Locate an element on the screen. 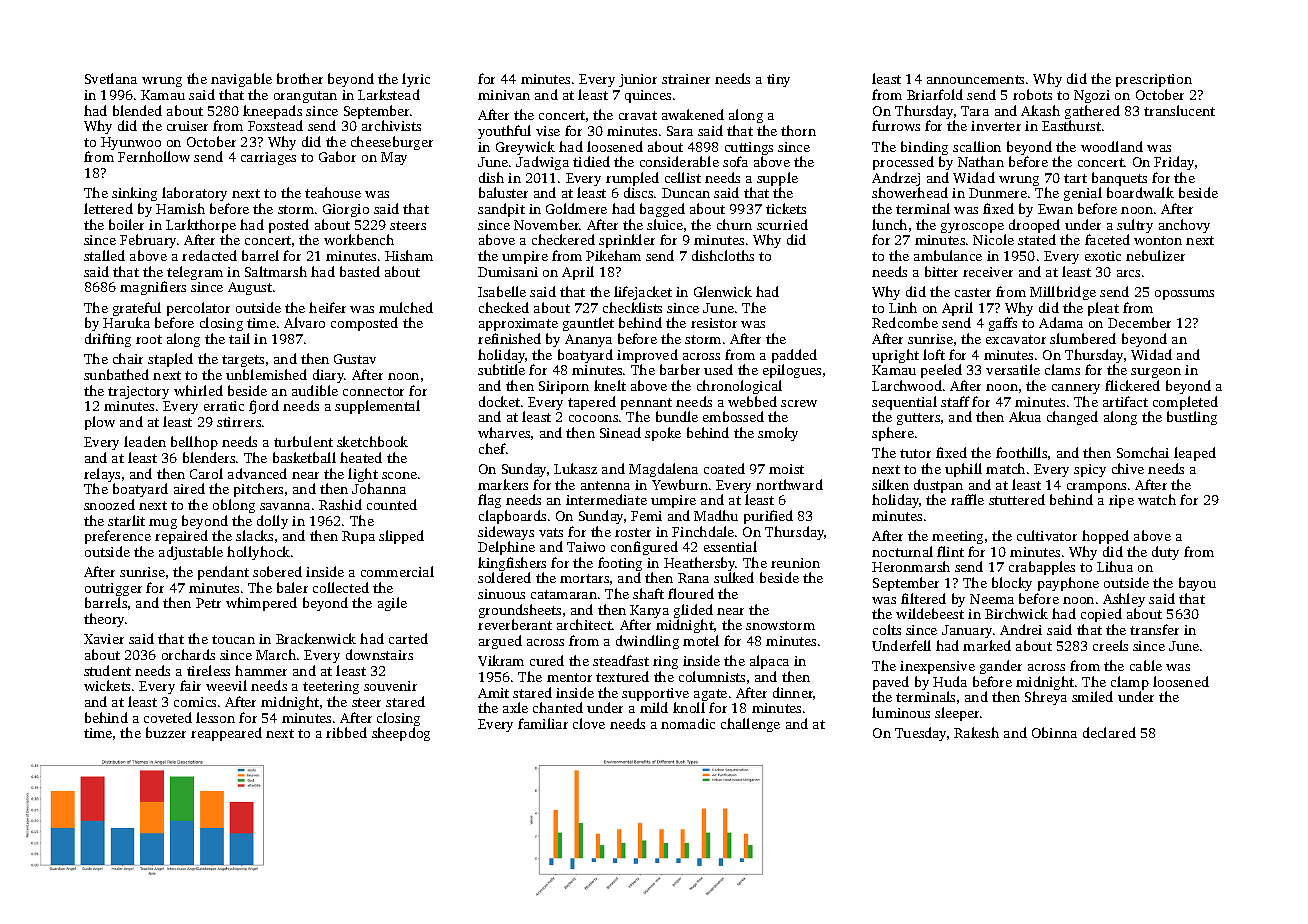 The image size is (1308, 924). Goldmere is located at coordinates (576, 208).
